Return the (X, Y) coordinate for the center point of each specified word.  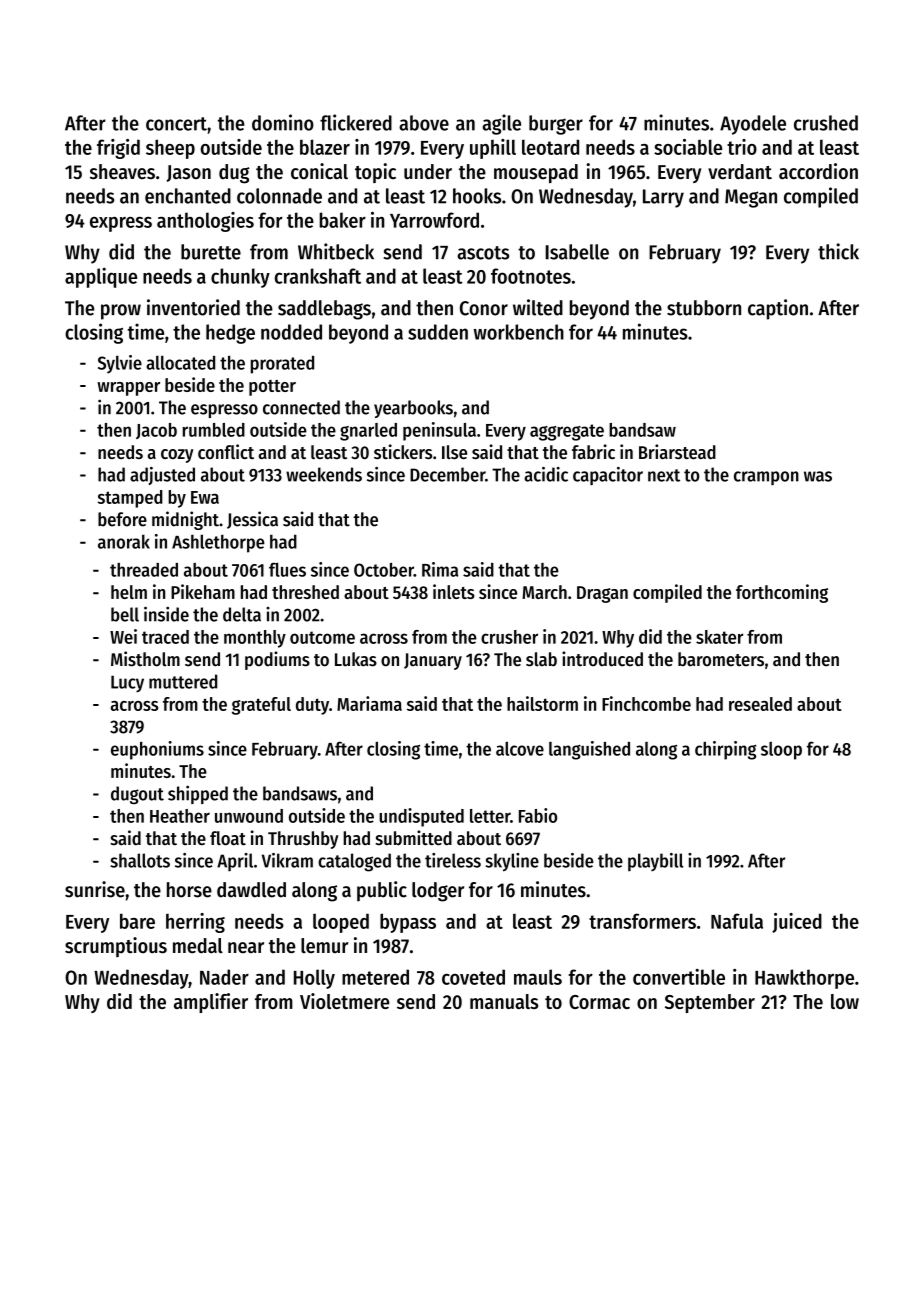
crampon (766, 478)
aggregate (567, 432)
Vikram (287, 860)
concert (176, 124)
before (122, 519)
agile (501, 124)
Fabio (538, 815)
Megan (751, 198)
